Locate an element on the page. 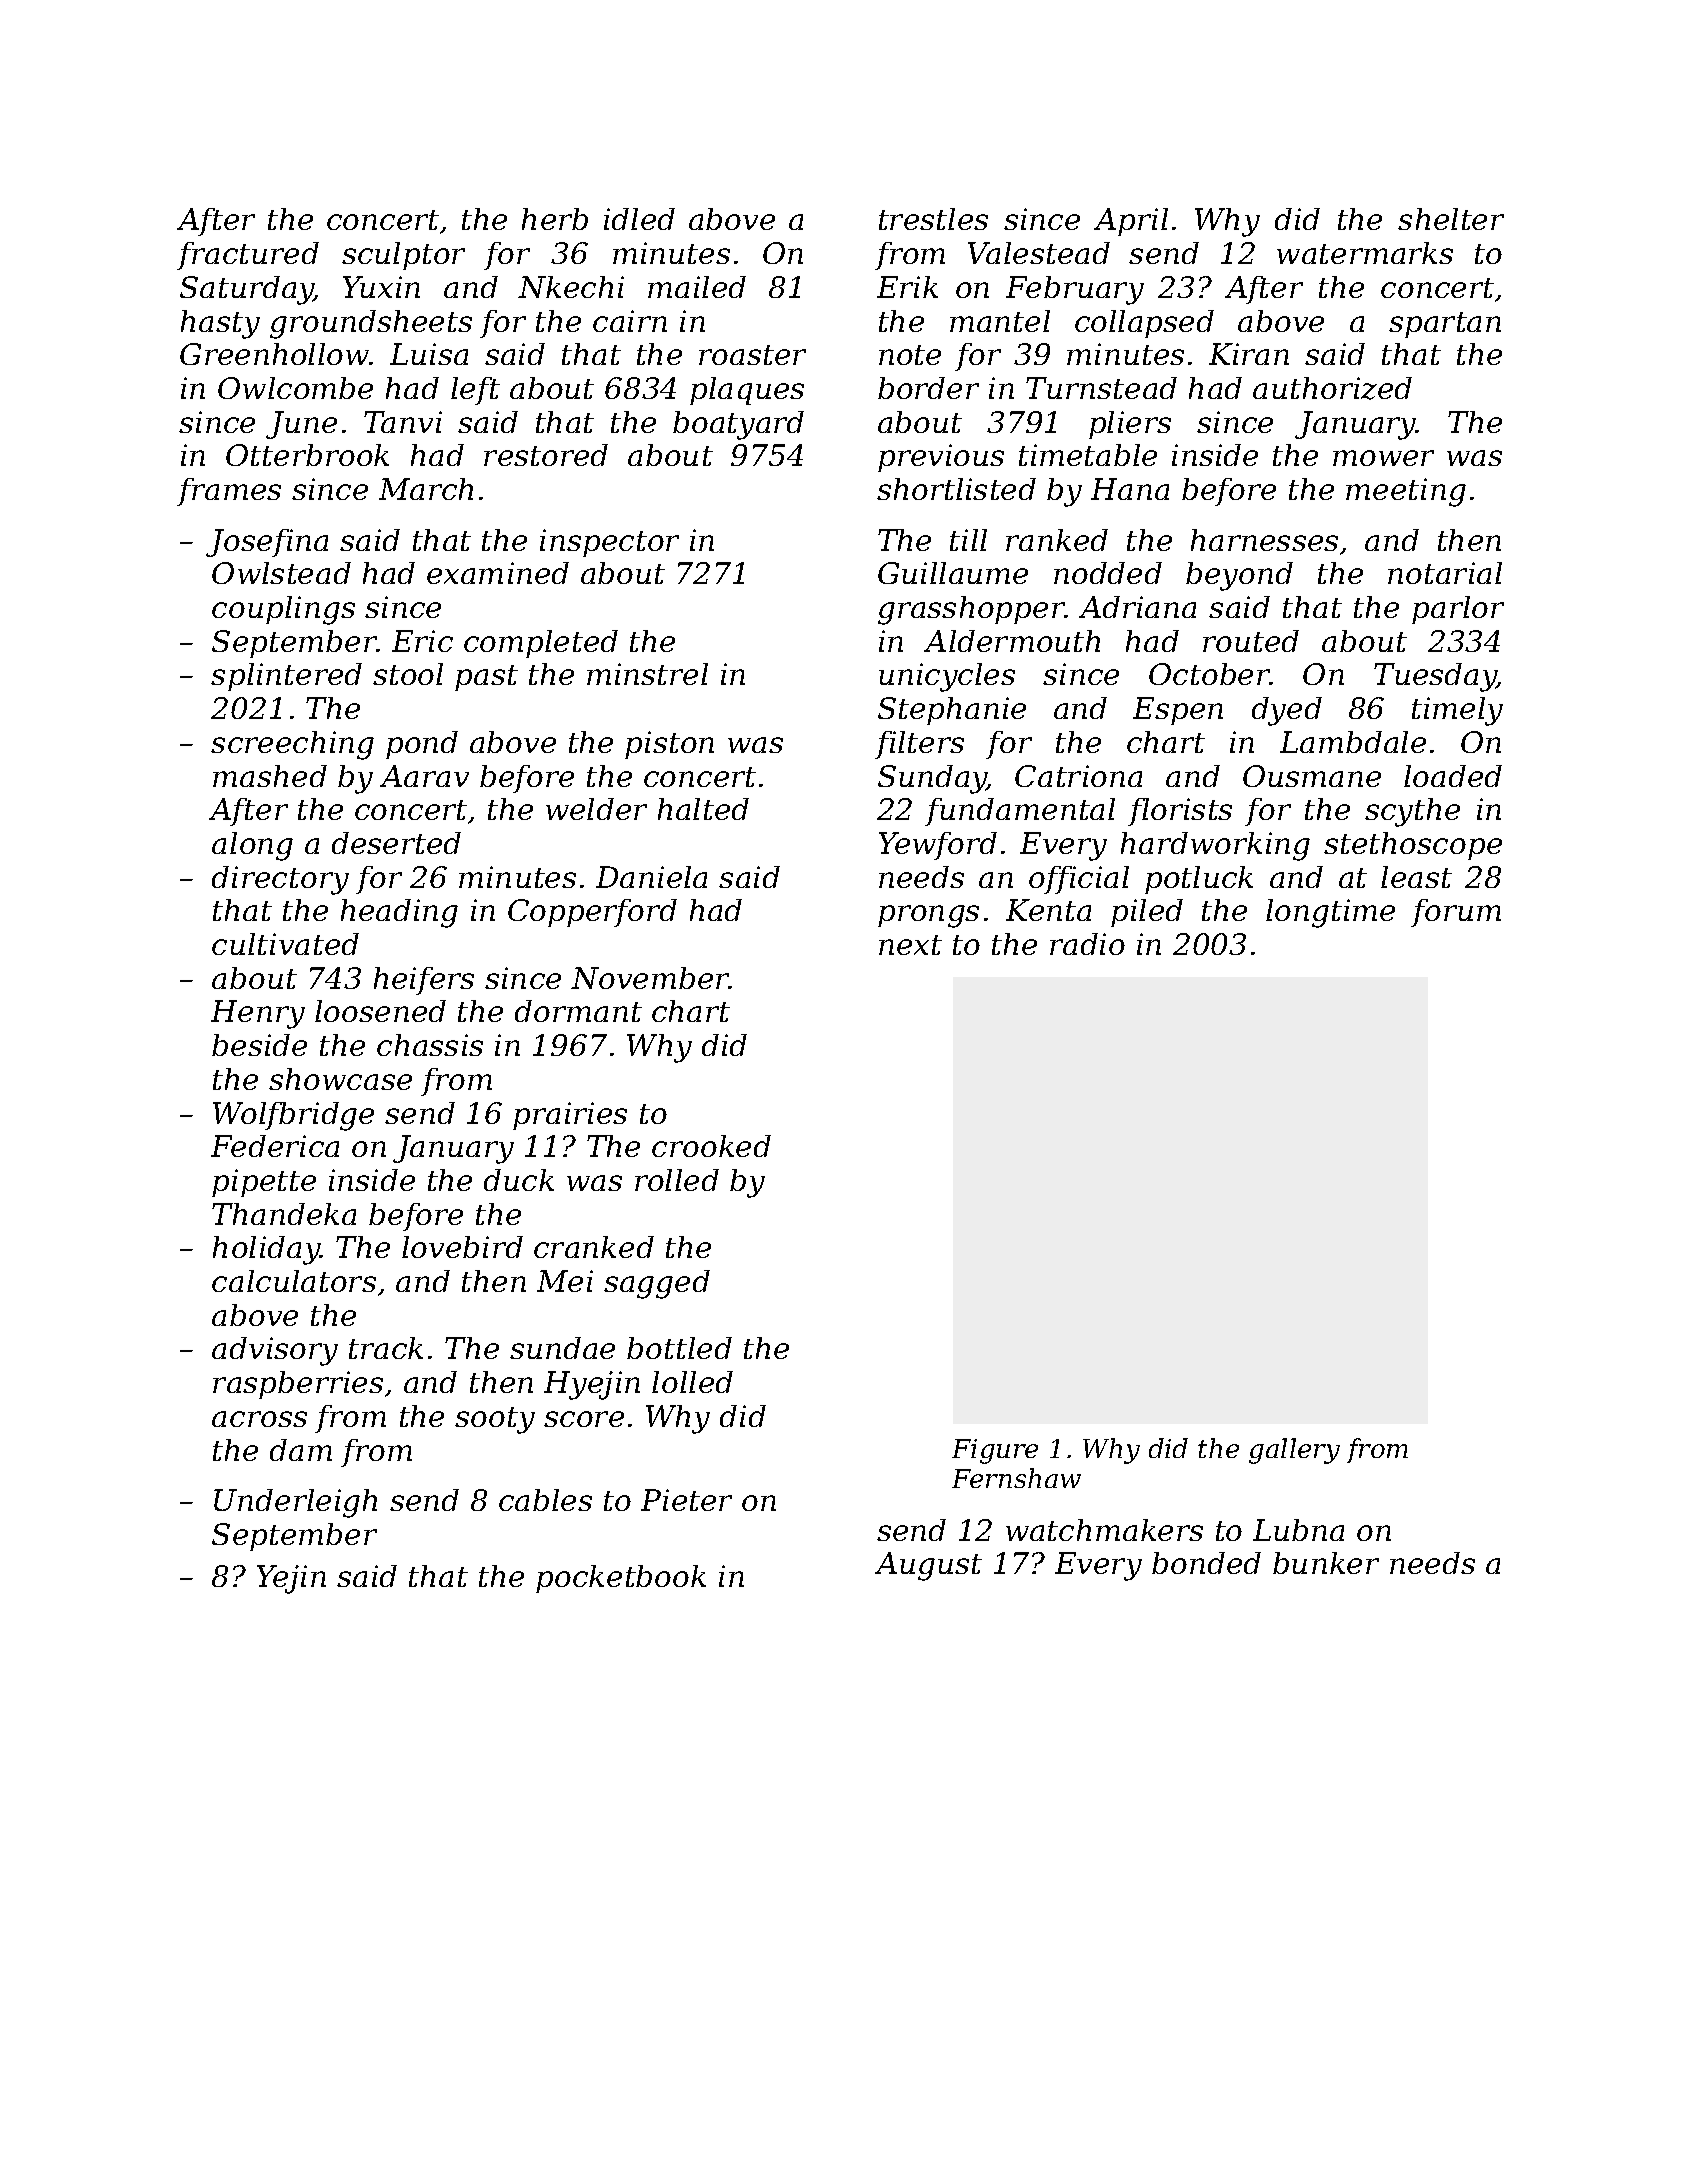  longtime is located at coordinates (1330, 913).
